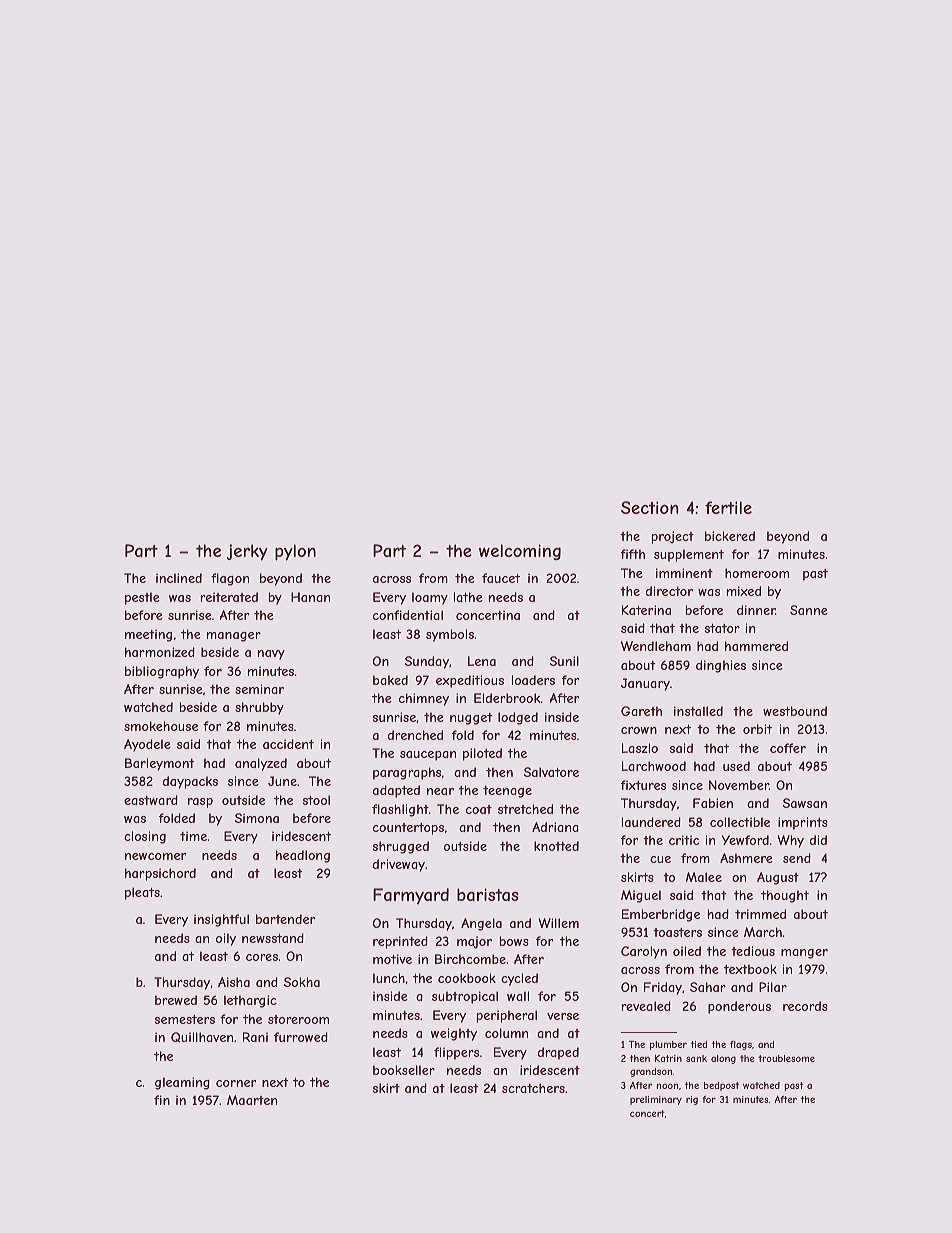 This document has width=952, height=1233. Describe the element at coordinates (295, 552) in the document. I see `pylon` at that location.
